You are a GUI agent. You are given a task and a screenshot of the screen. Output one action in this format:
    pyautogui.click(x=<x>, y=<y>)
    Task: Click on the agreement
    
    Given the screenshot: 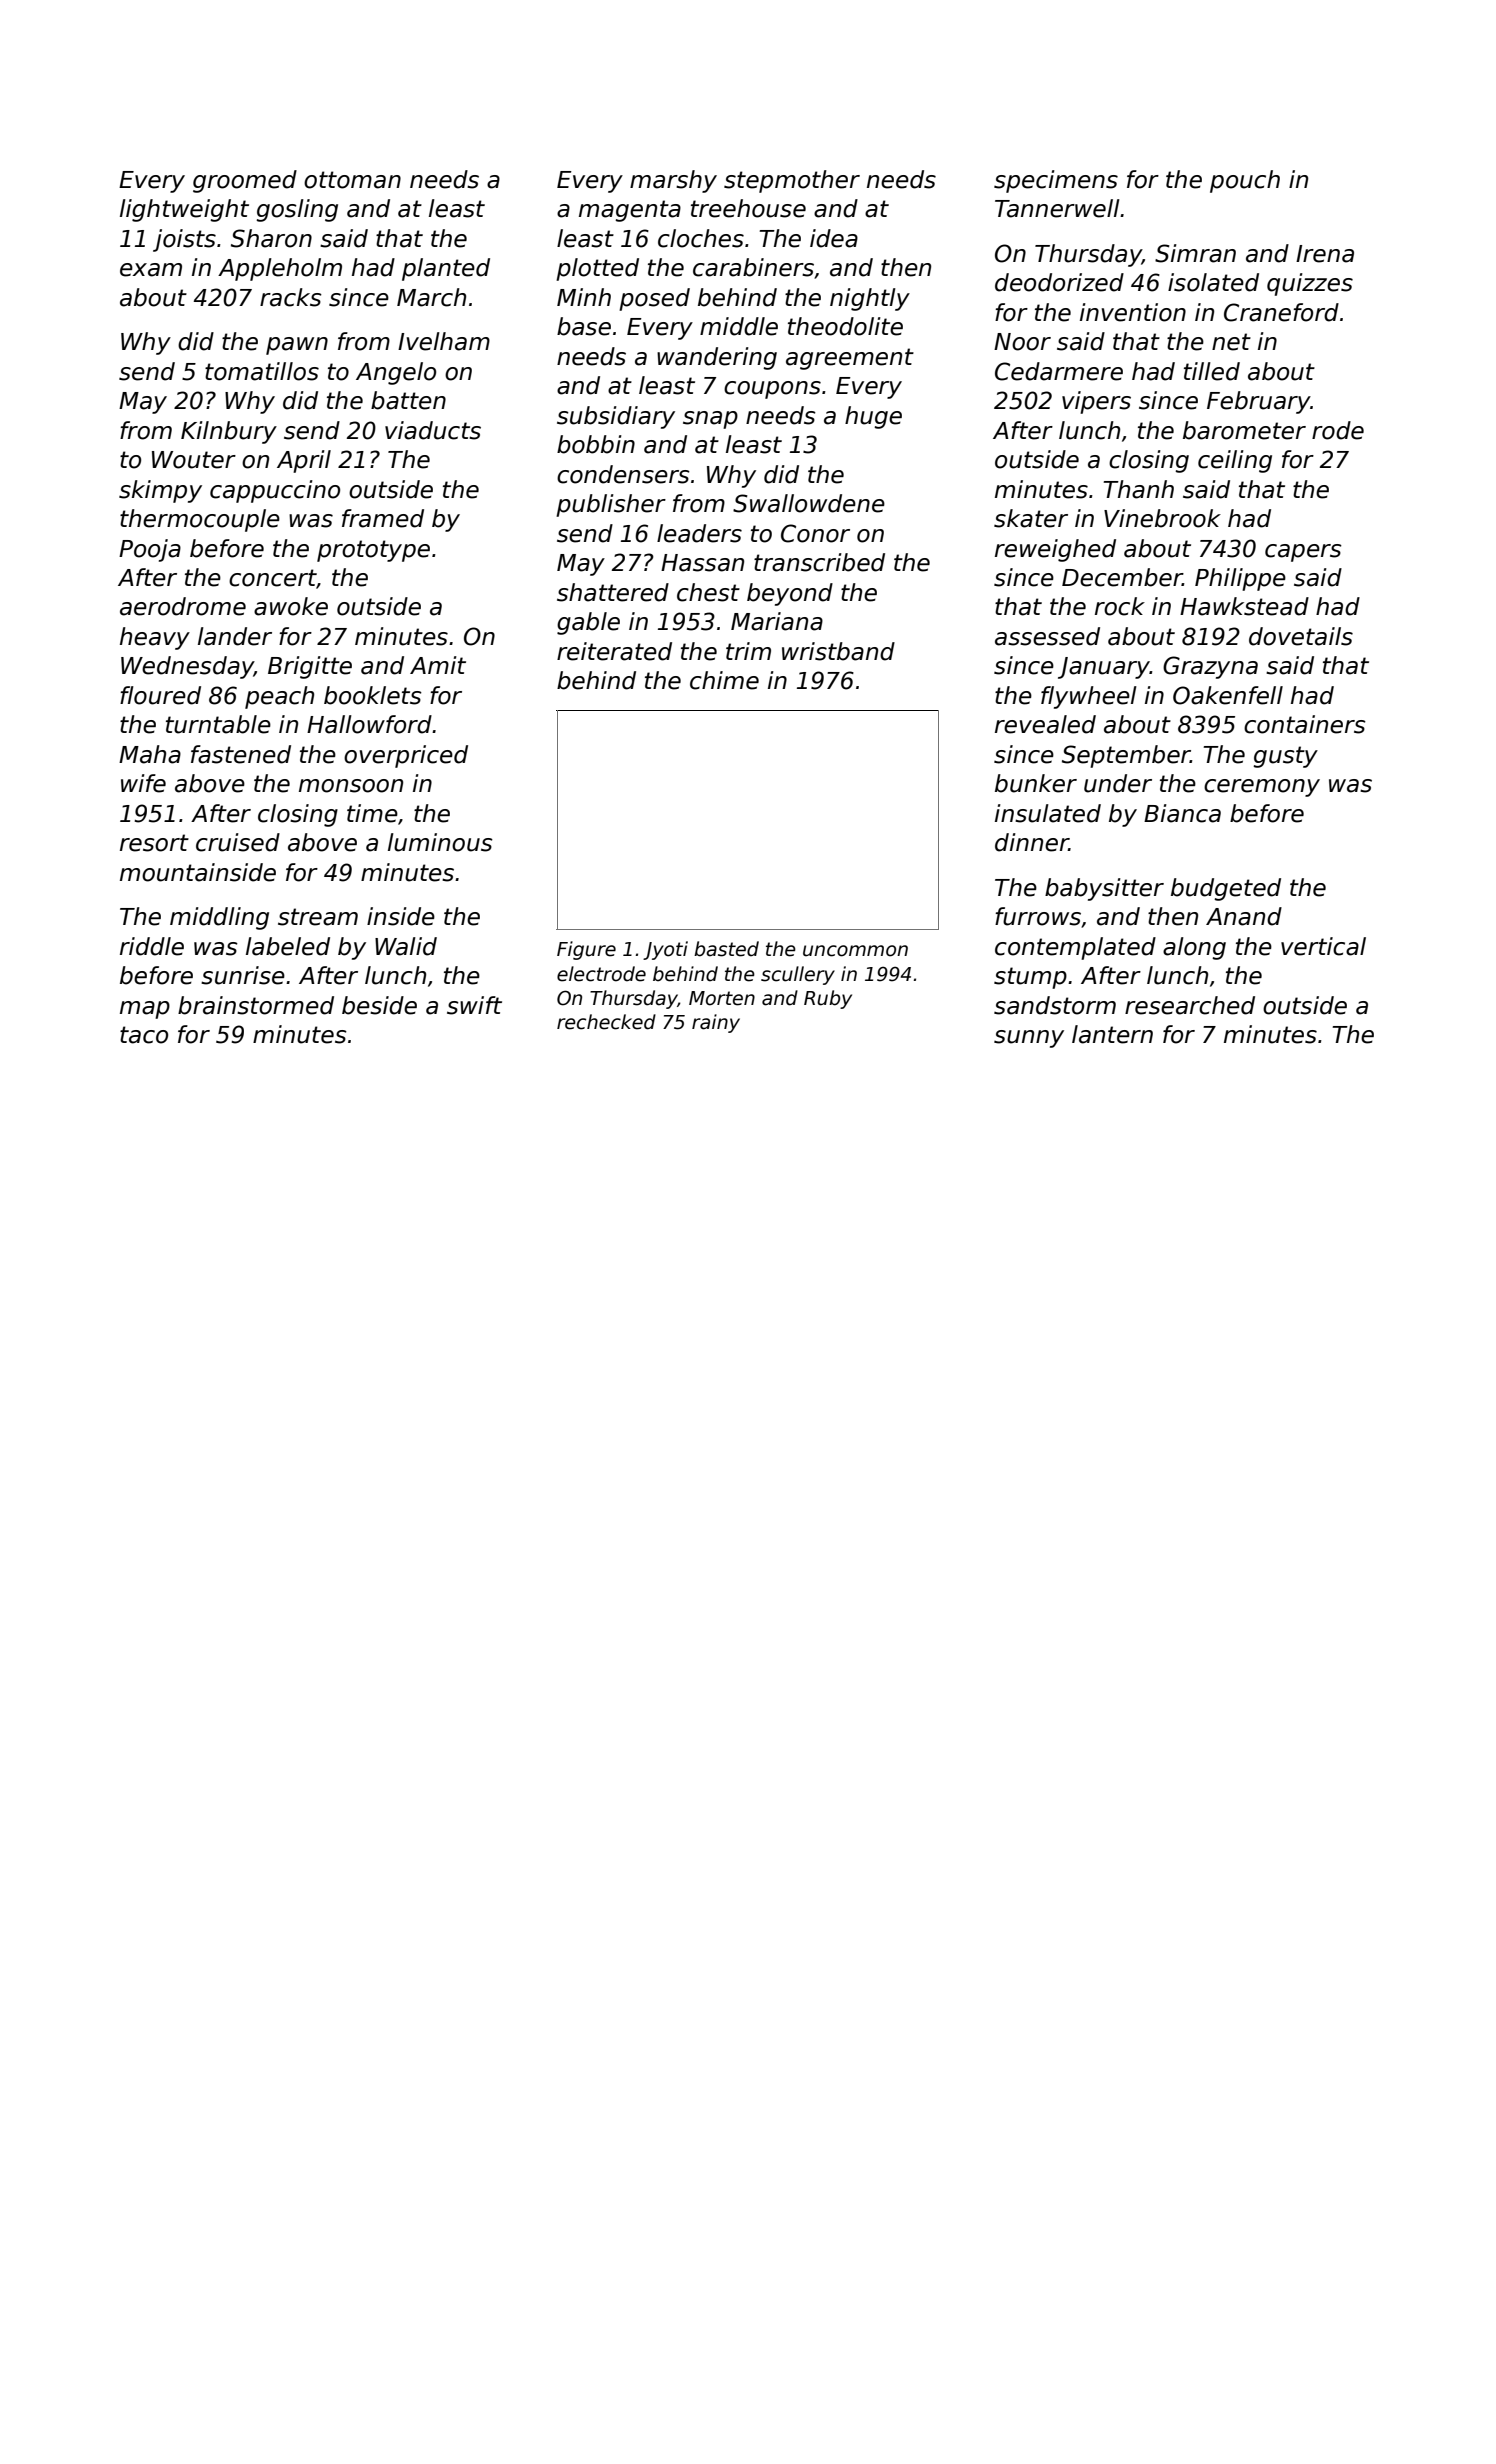 What is the action you would take?
    pyautogui.click(x=850, y=359)
